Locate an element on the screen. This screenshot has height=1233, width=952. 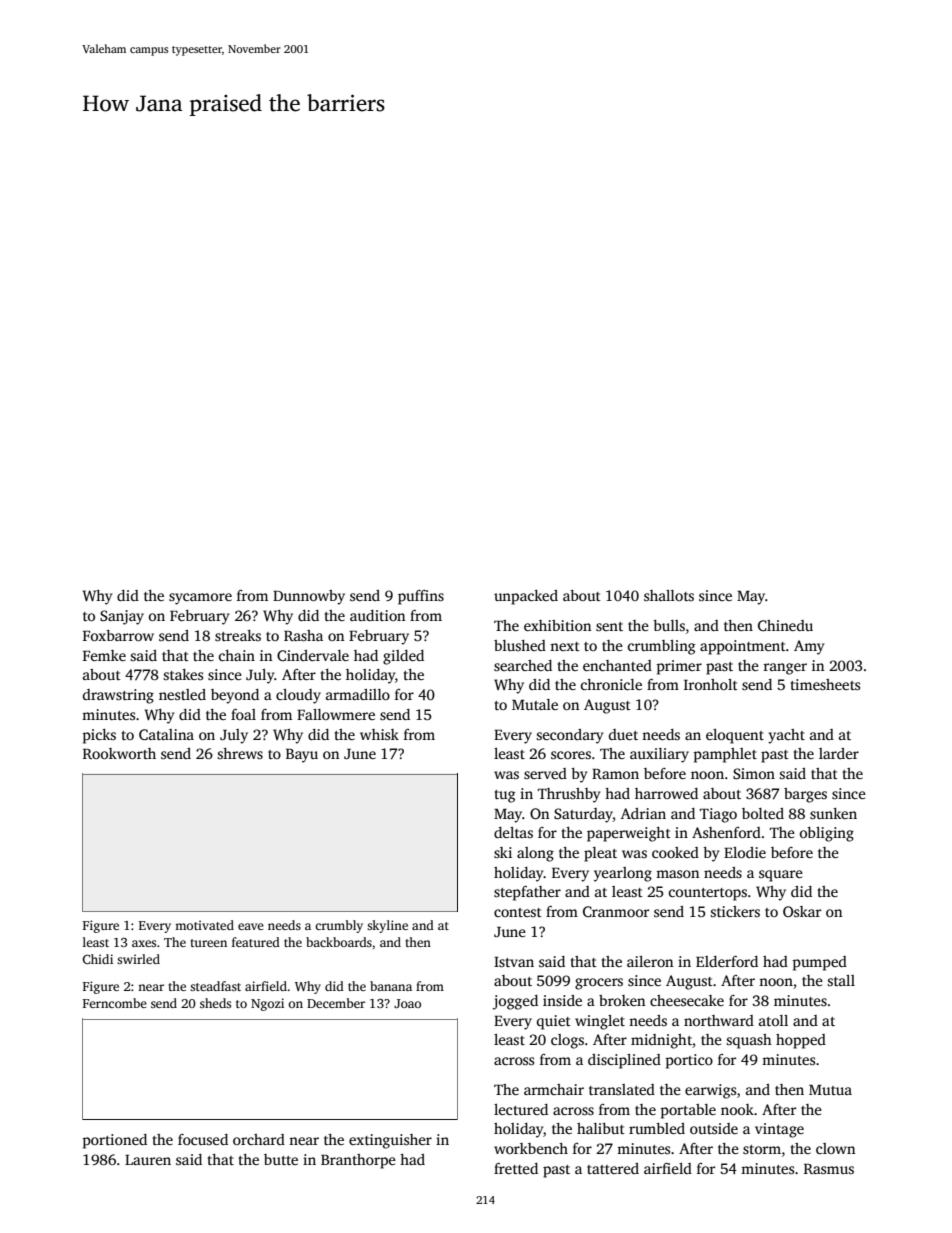
Chinedu is located at coordinates (785, 625).
